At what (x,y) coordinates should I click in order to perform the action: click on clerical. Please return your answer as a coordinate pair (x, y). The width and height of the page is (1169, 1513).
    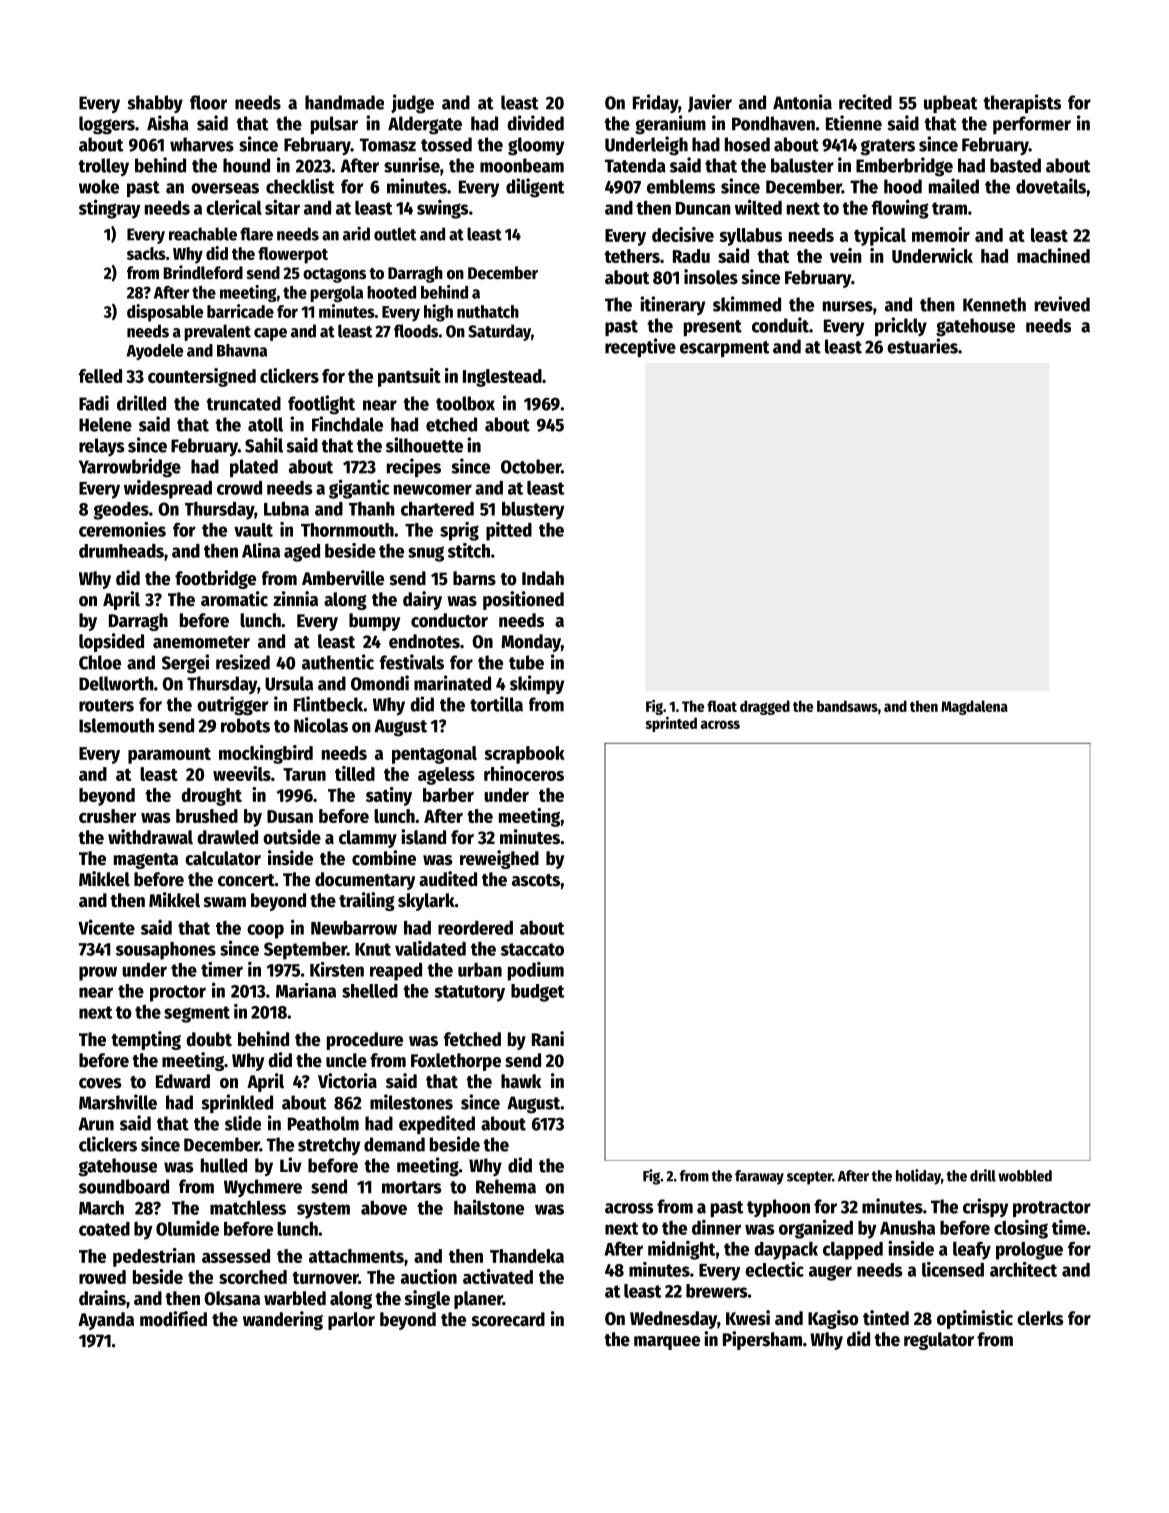
    Looking at the image, I should click on (234, 207).
